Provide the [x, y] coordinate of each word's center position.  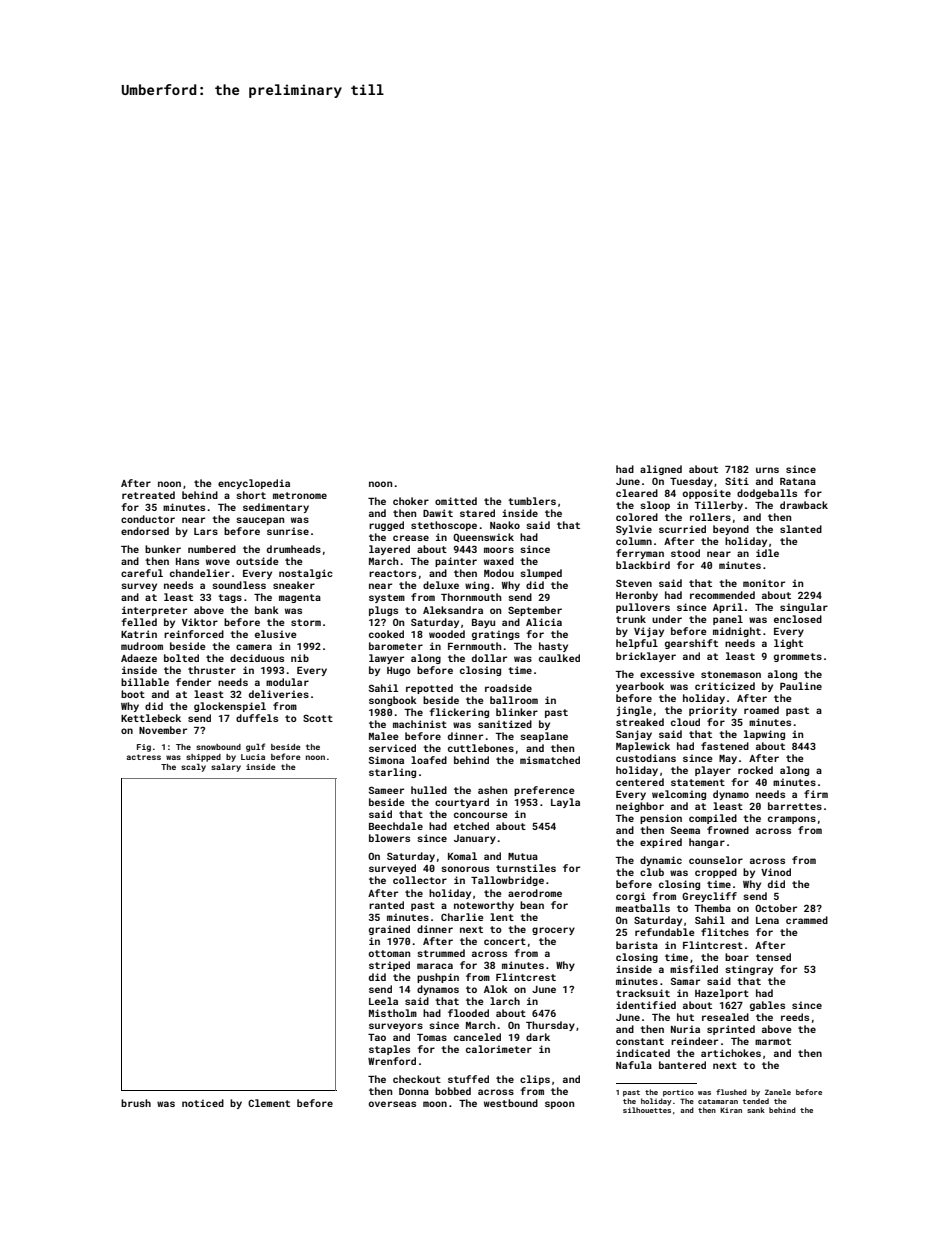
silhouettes [647, 1110]
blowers [389, 838]
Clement [269, 1103]
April [728, 608]
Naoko [505, 525]
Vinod [776, 872]
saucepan [260, 521]
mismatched [550, 760]
